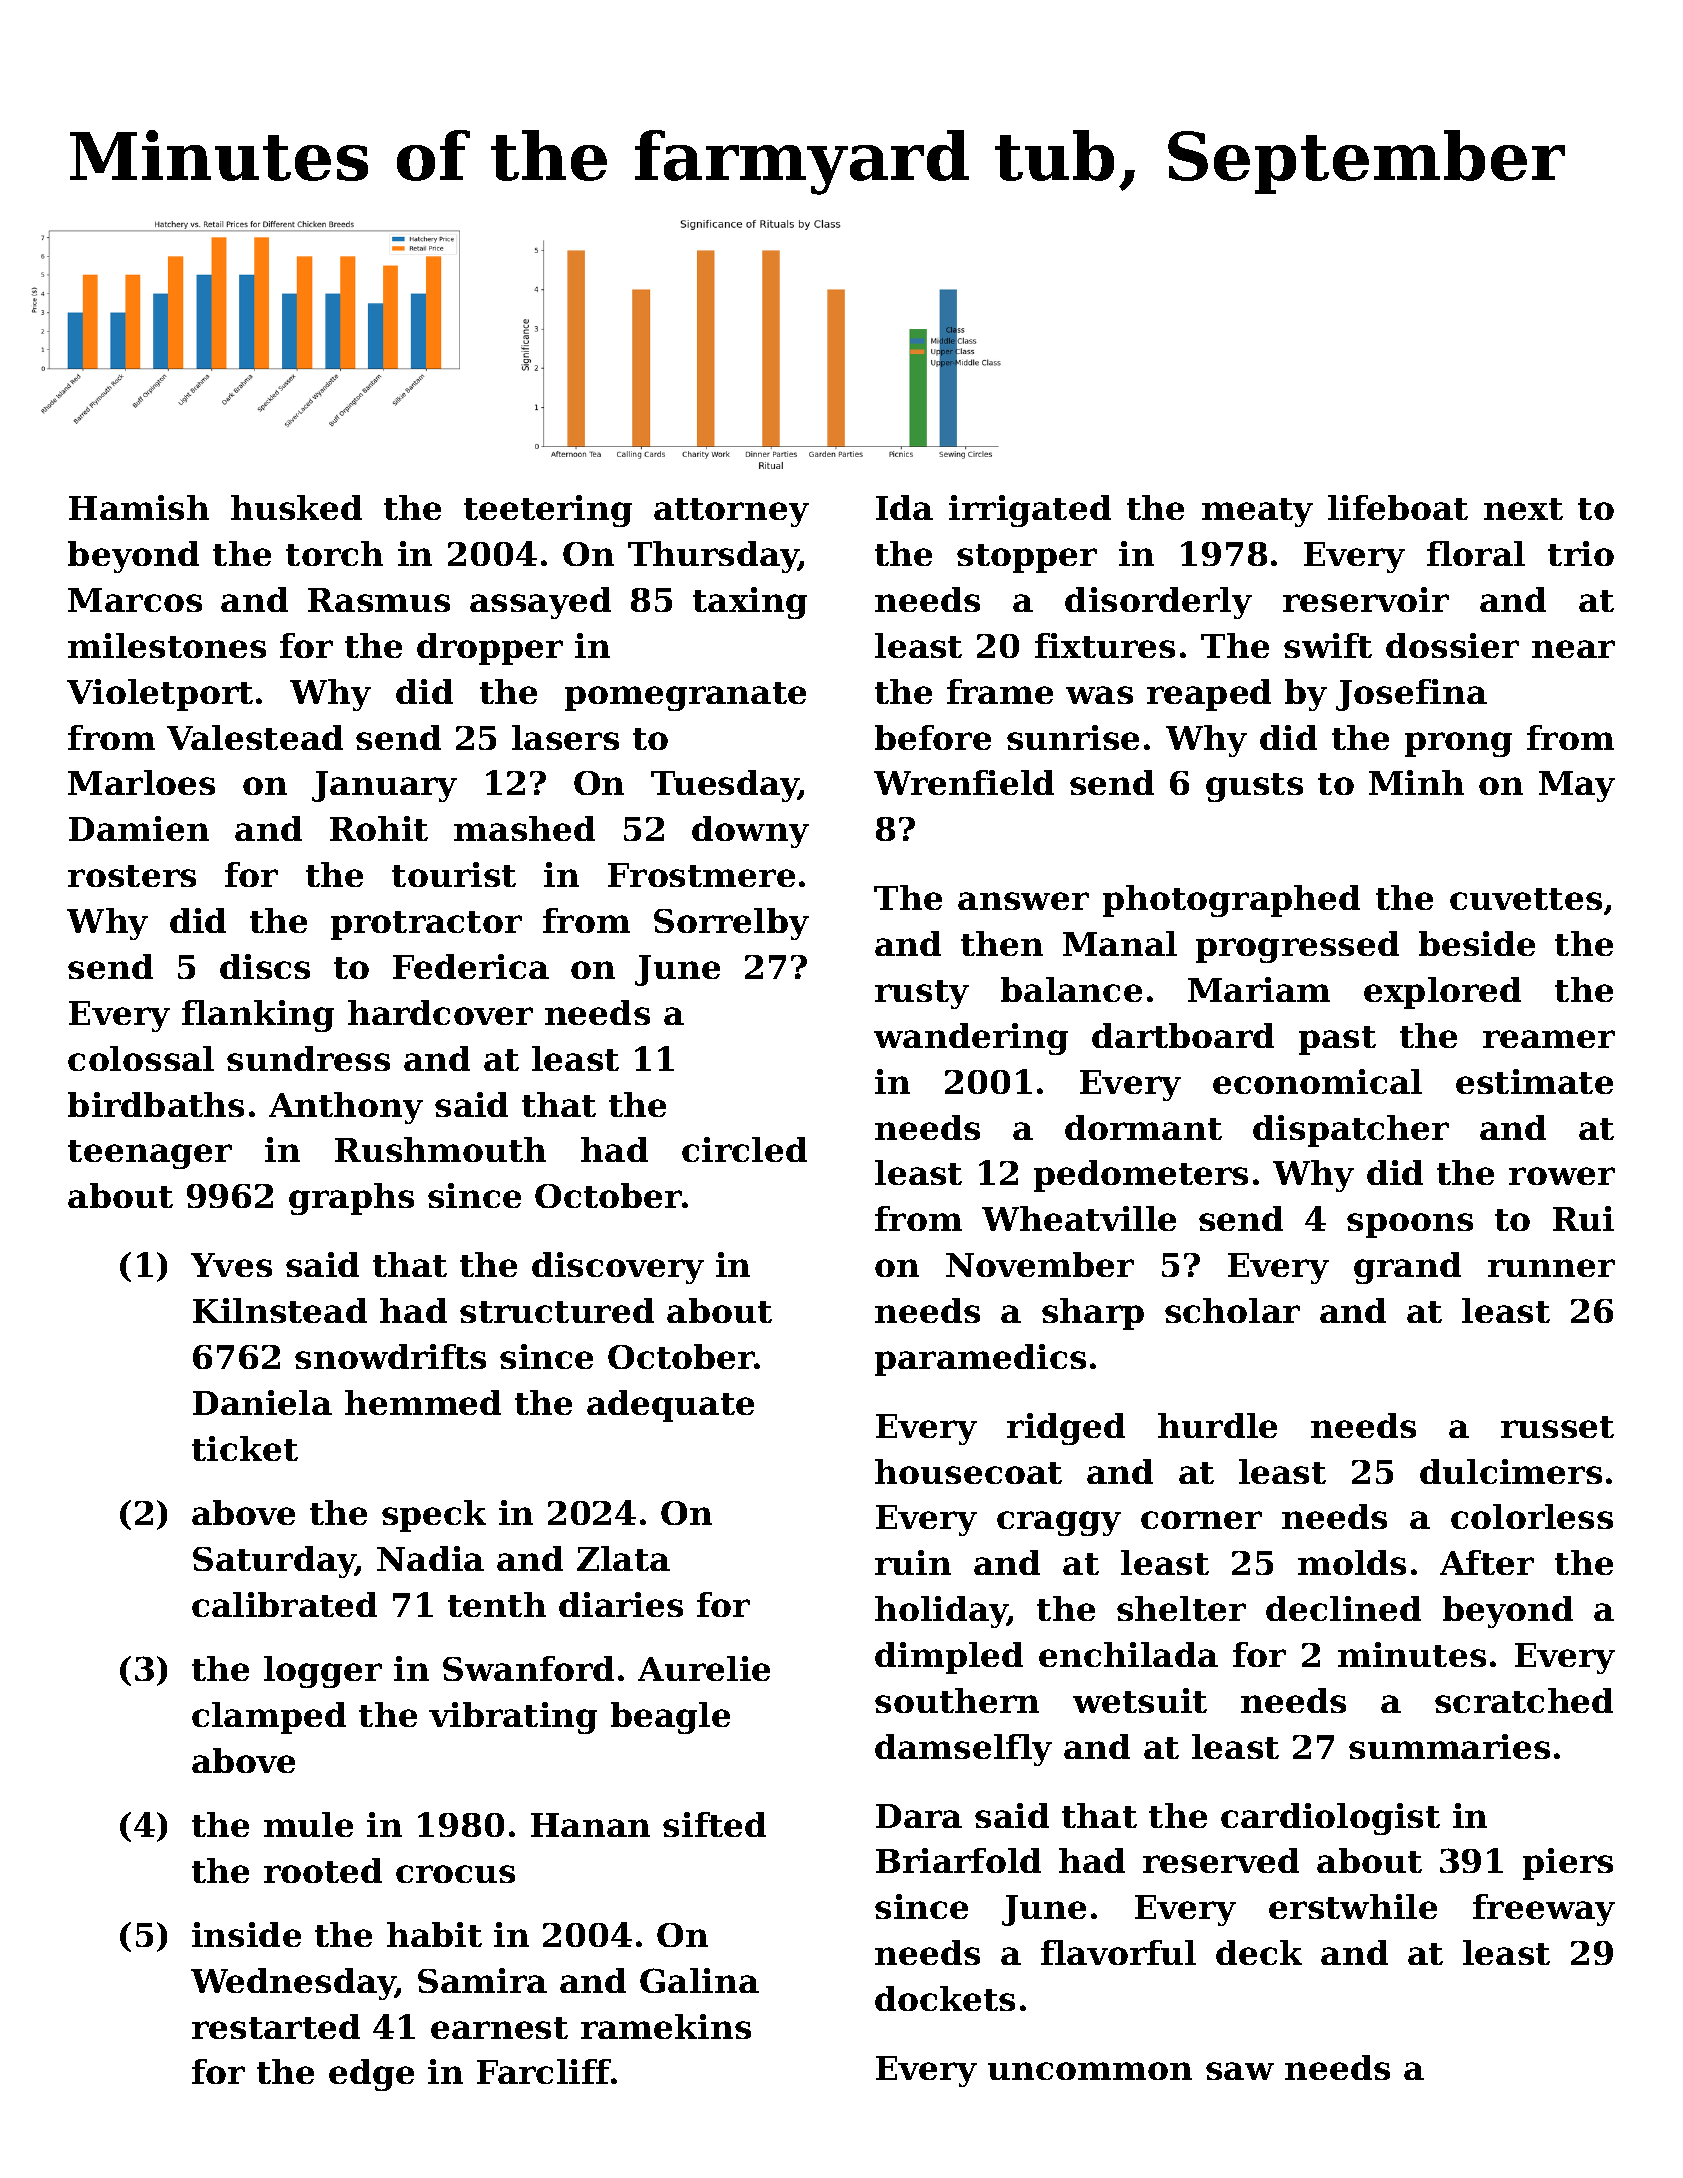 The height and width of the document is (2178, 1683). I want to click on husked, so click(296, 507).
